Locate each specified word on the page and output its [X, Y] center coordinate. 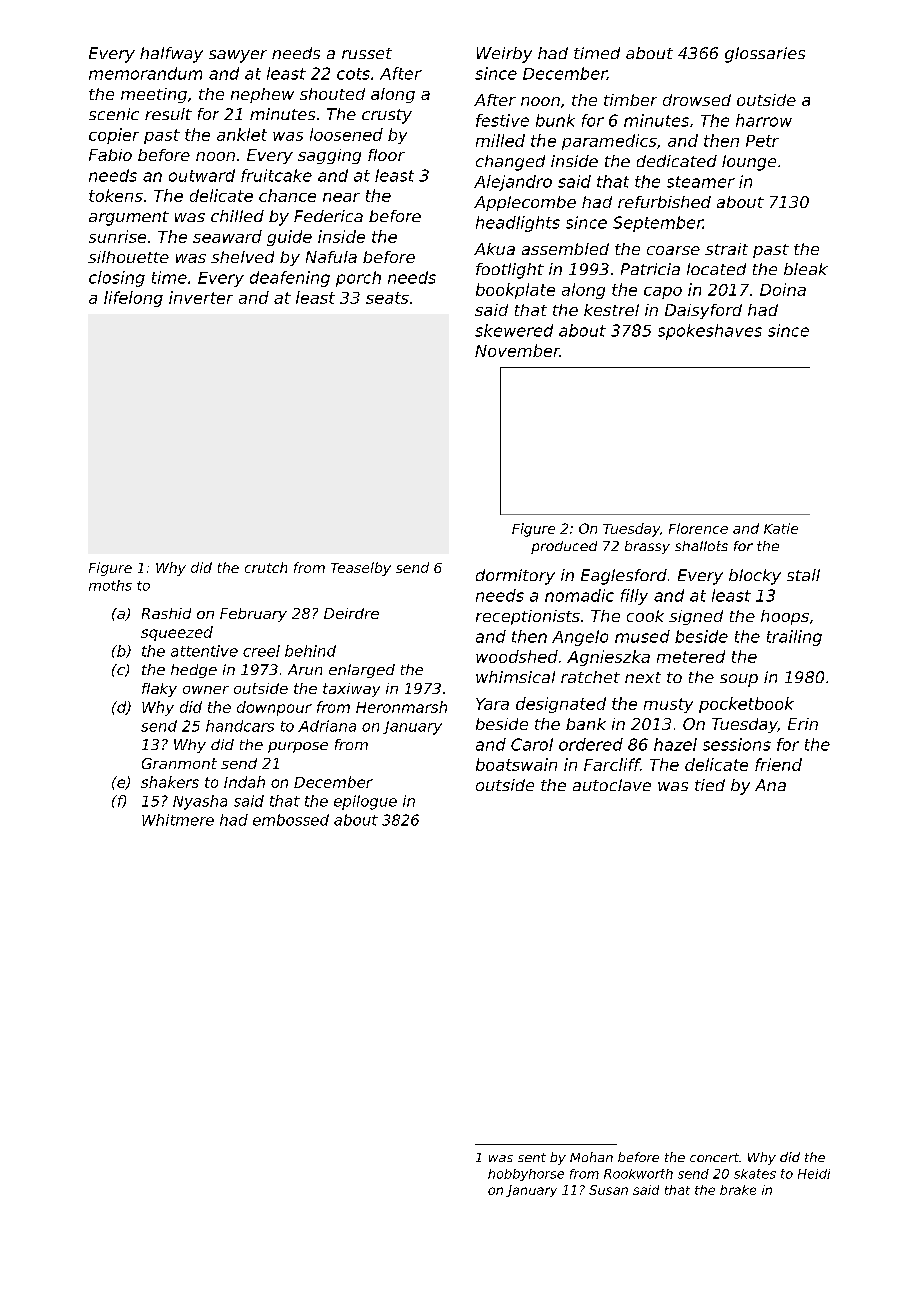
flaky [159, 690]
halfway [171, 55]
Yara [492, 704]
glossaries [765, 55]
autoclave [612, 785]
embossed [291, 820]
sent [532, 1157]
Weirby [504, 55]
